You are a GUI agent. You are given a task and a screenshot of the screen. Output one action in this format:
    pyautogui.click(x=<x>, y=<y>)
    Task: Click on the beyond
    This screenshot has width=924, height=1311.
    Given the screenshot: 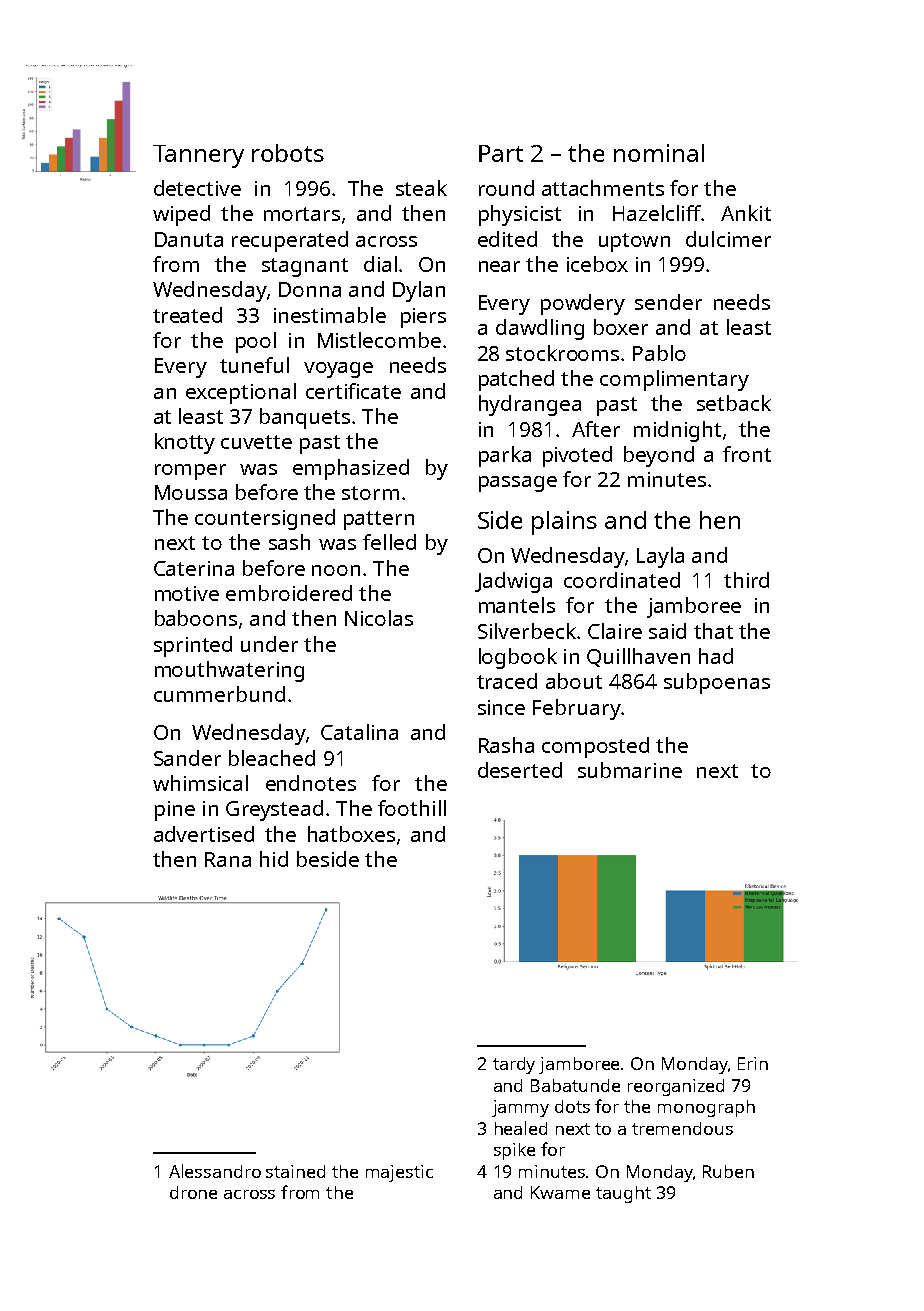 What is the action you would take?
    pyautogui.click(x=659, y=456)
